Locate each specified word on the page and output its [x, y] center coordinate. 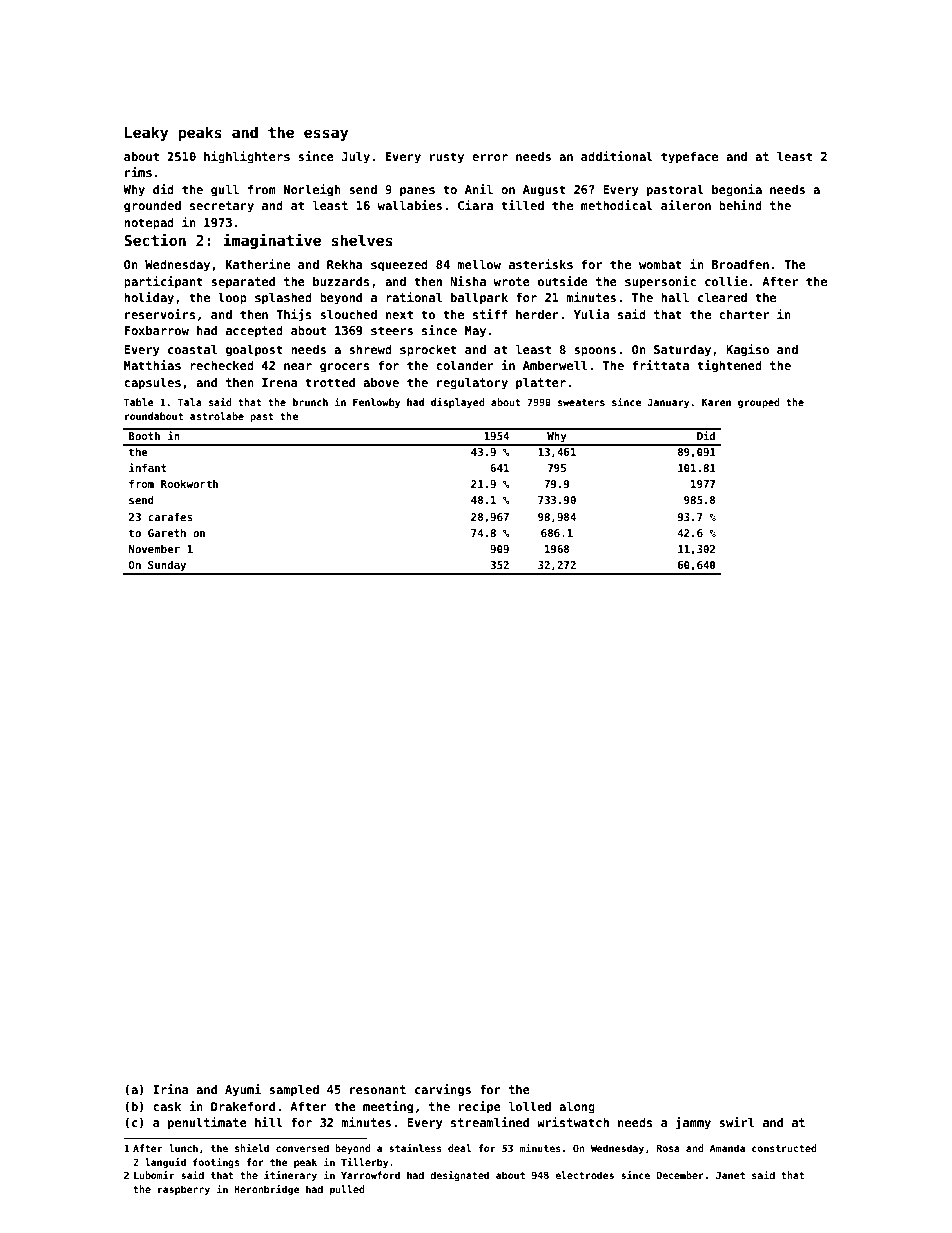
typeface [689, 157]
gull [225, 190]
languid [165, 1163]
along [577, 1107]
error [490, 157]
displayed [458, 403]
